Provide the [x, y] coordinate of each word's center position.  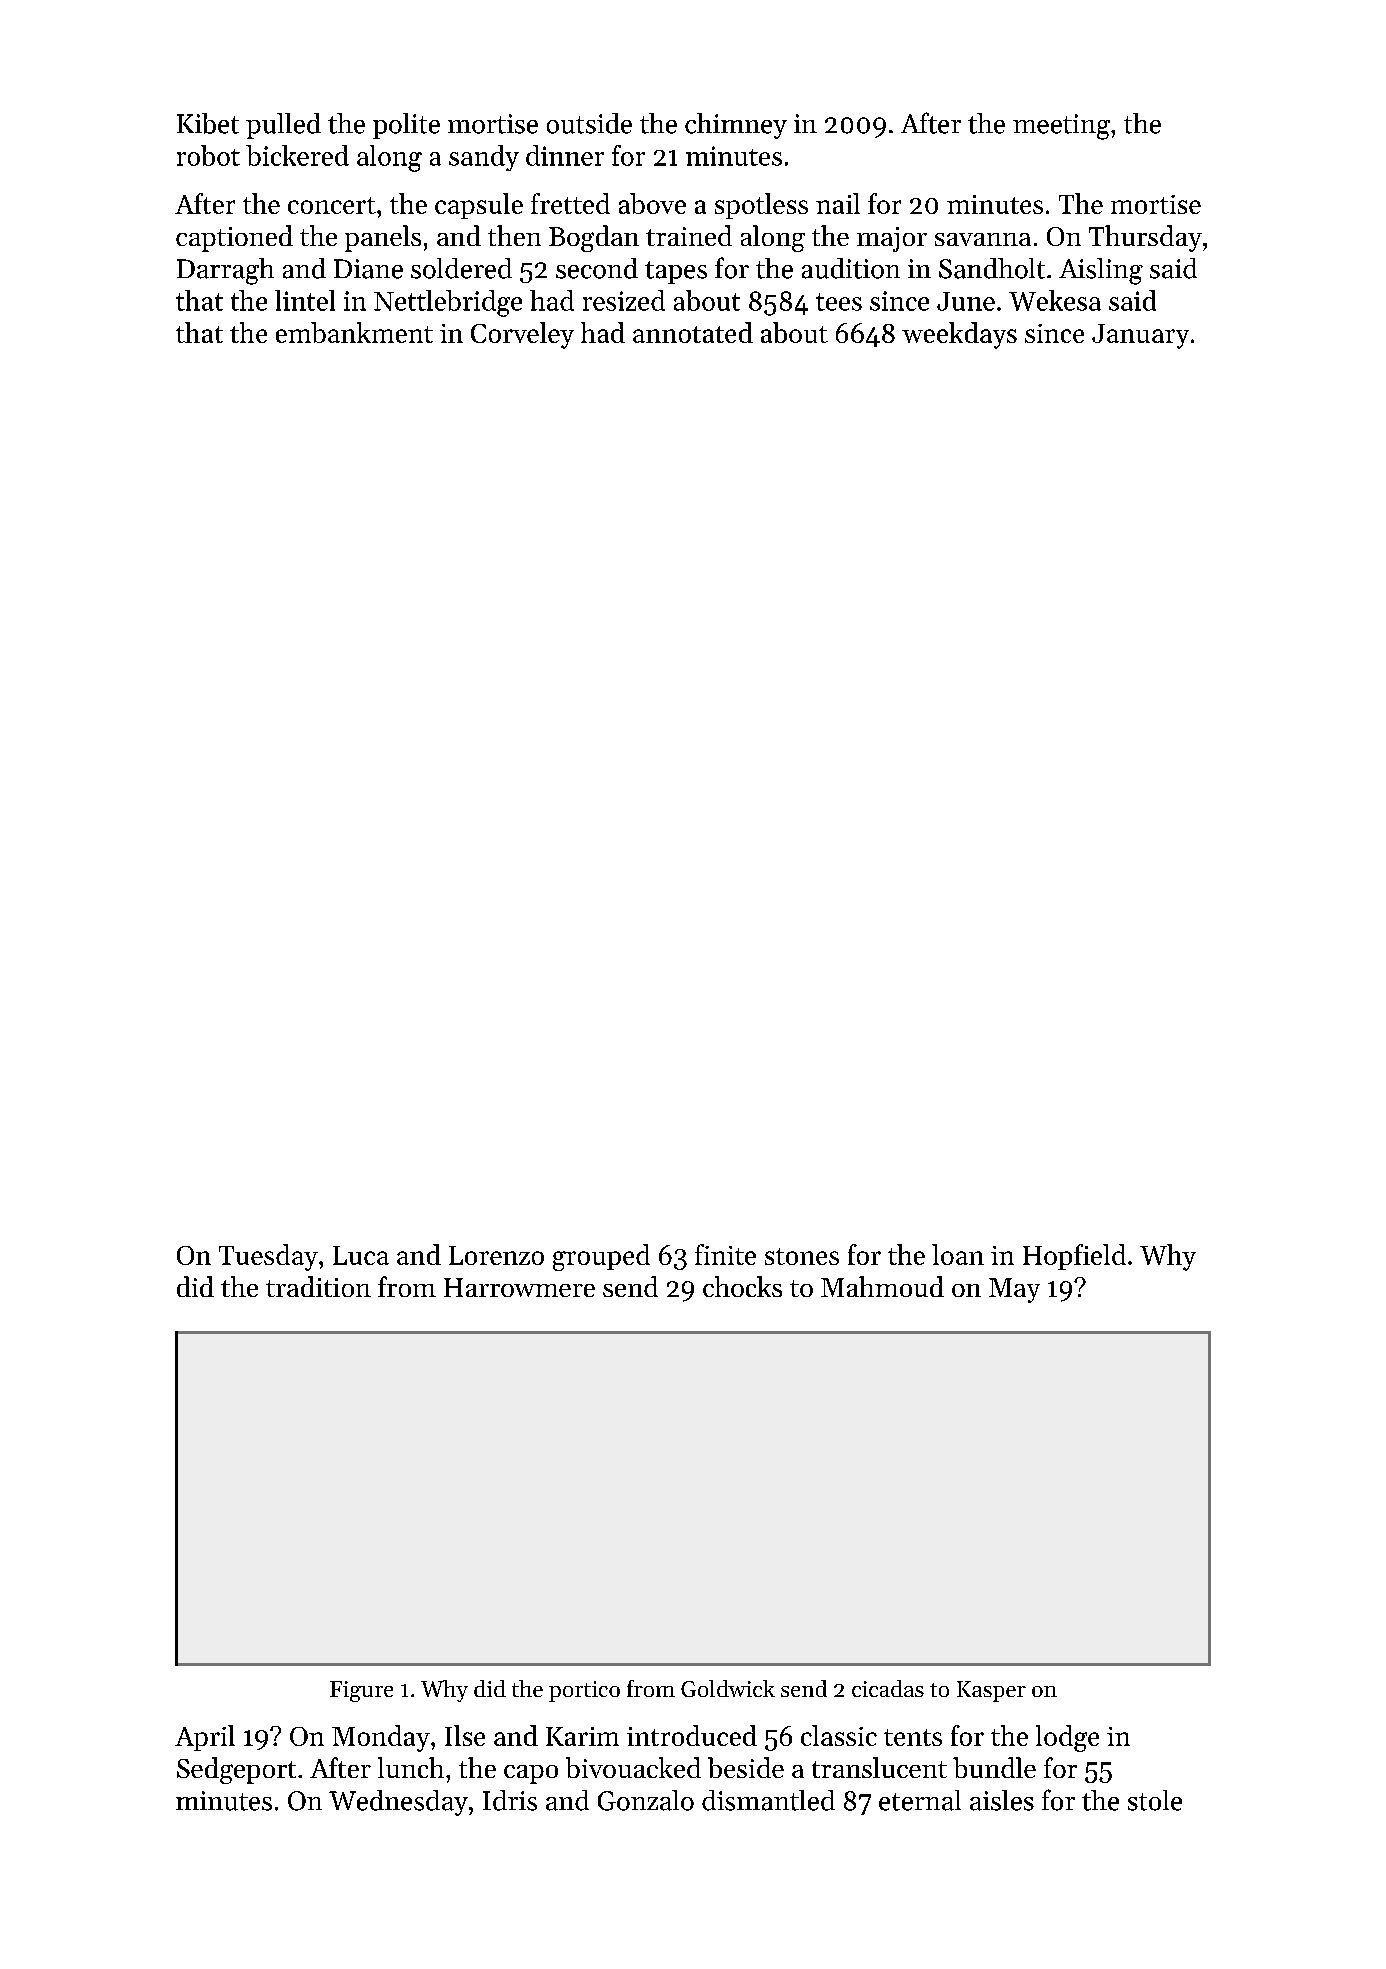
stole [1155, 1800]
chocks [742, 1286]
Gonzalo [646, 1800]
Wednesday [398, 1803]
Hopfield [1074, 1257]
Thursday [1145, 238]
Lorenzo [496, 1255]
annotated [693, 332]
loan [958, 1254]
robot [208, 155]
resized [624, 300]
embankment [354, 332]
